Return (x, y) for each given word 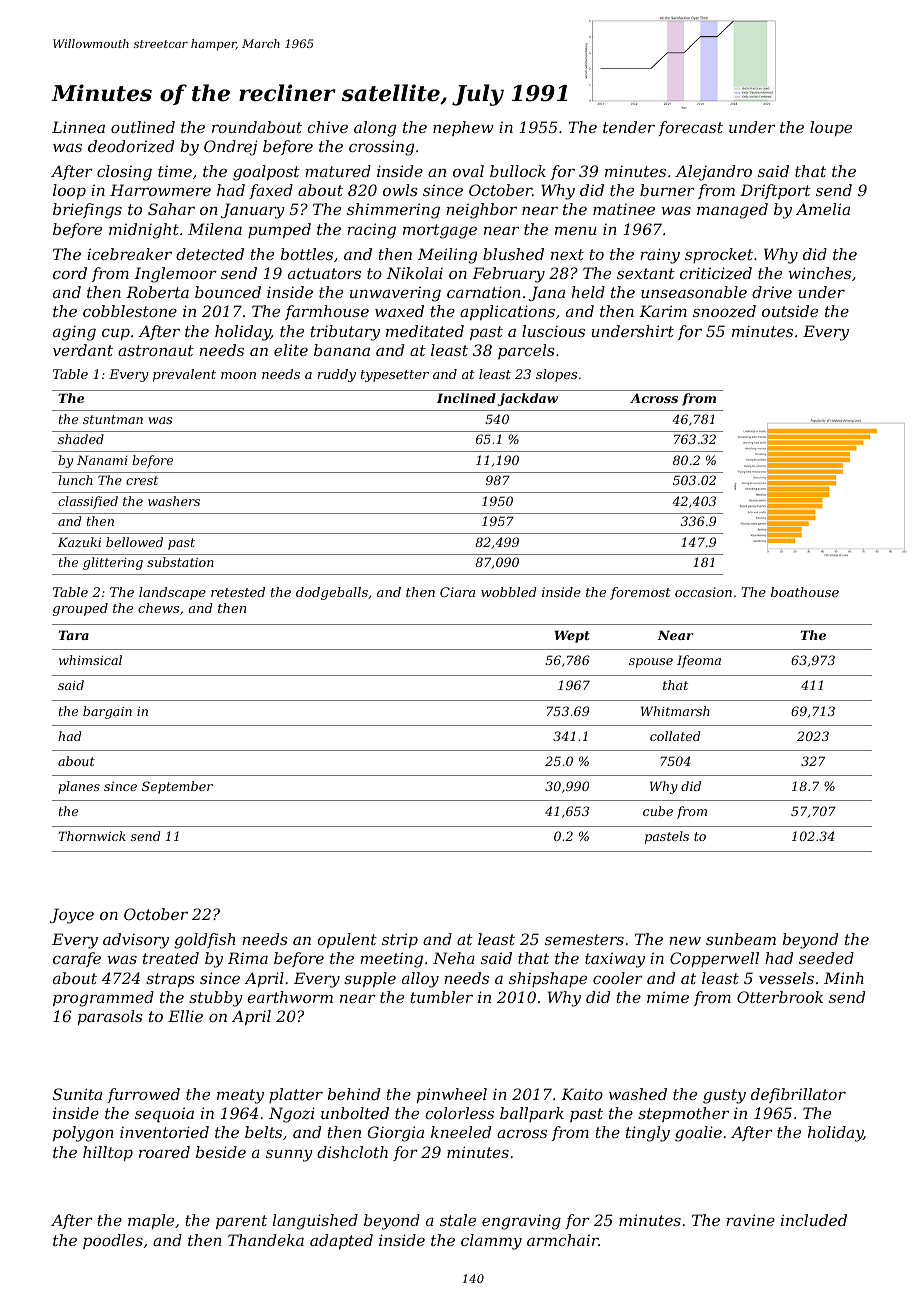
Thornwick (92, 836)
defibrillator (798, 1095)
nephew (463, 128)
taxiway (615, 960)
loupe (831, 128)
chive (327, 127)
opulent (347, 940)
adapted (341, 1241)
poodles (113, 1241)
